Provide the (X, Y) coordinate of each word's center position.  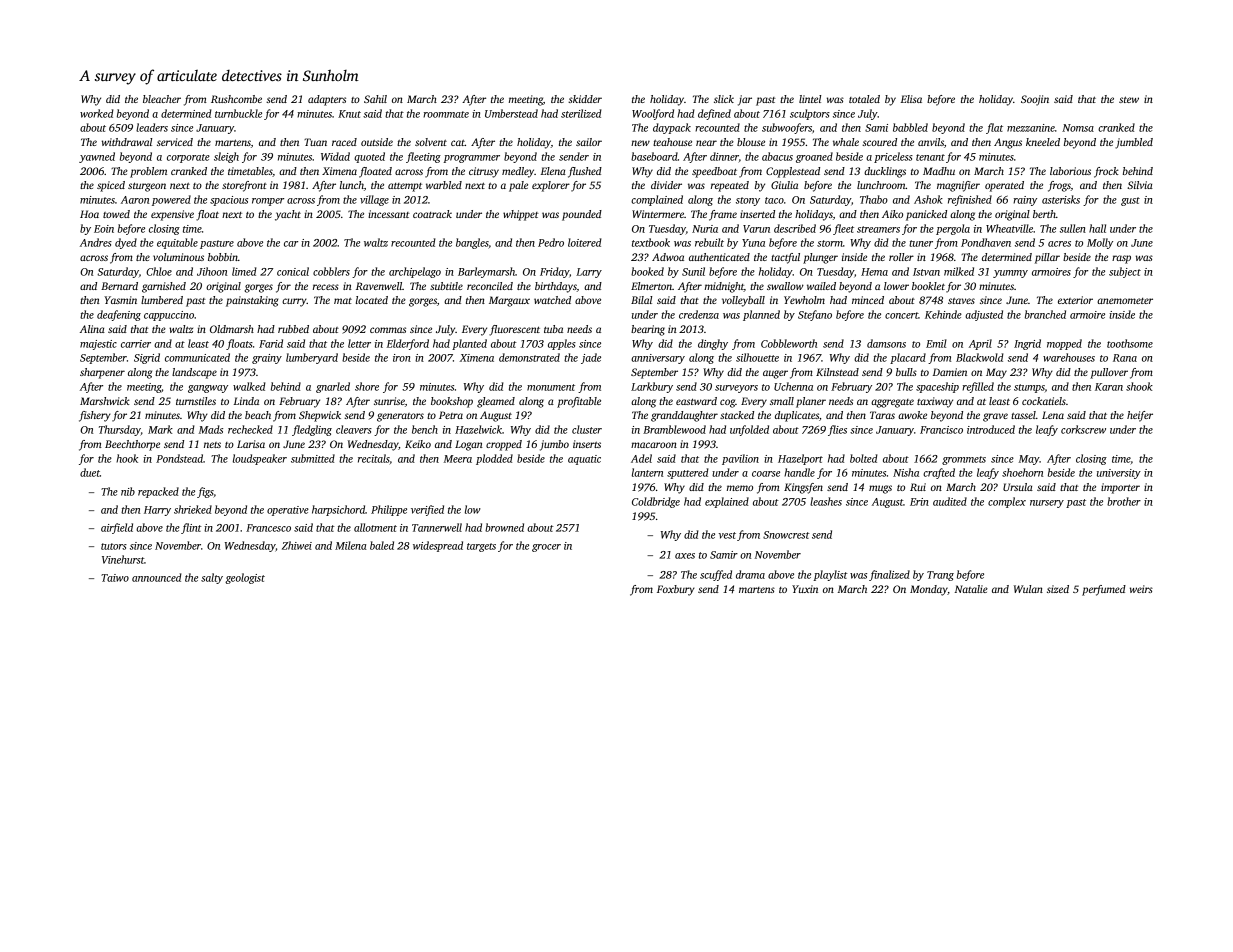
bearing (648, 330)
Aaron (135, 200)
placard (908, 358)
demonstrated (529, 357)
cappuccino (169, 316)
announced (157, 577)
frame (723, 215)
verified (427, 510)
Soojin (1035, 100)
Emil (936, 343)
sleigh (226, 157)
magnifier (958, 186)
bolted (864, 458)
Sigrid (147, 358)
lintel (810, 99)
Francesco (268, 528)
